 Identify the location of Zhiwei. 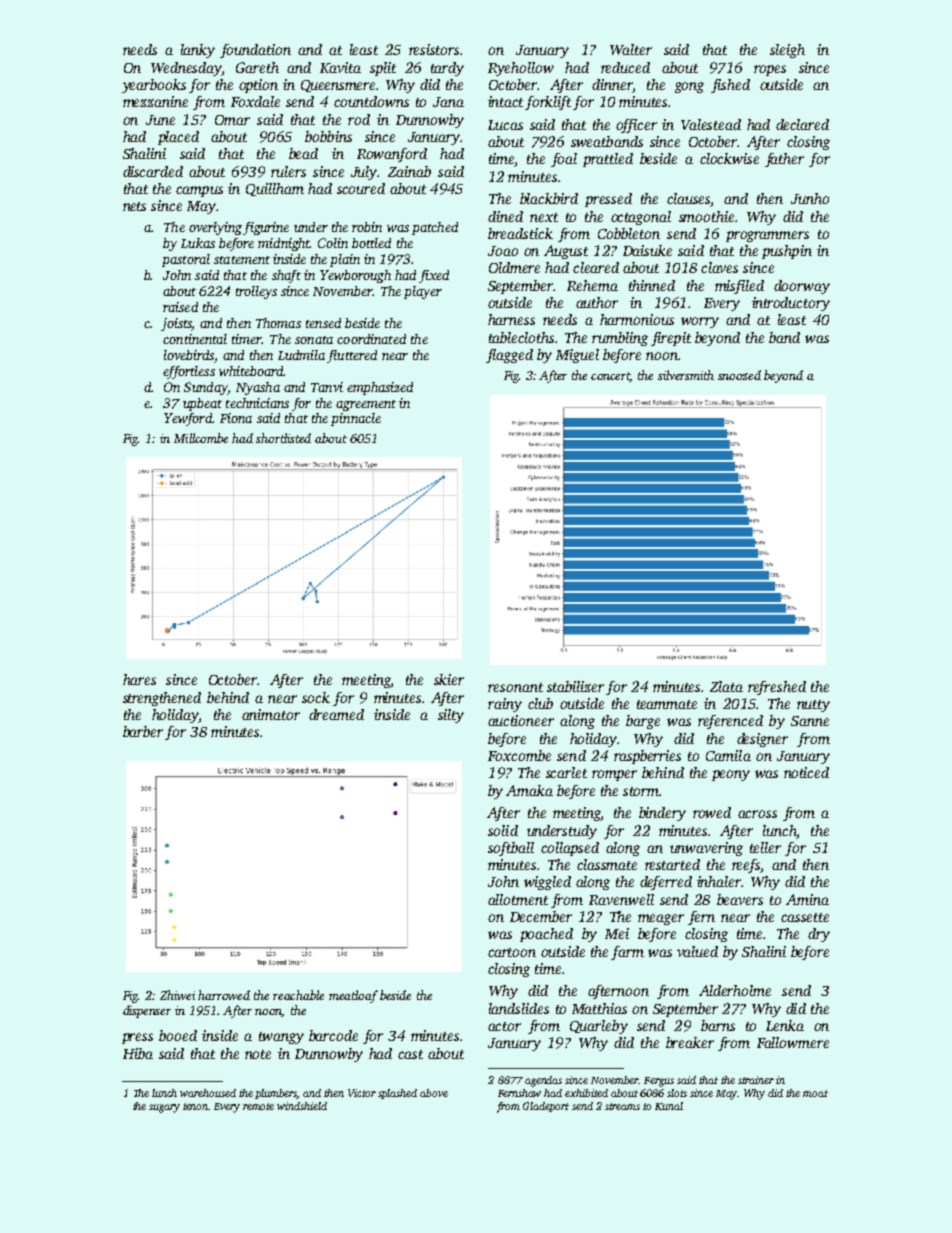
(177, 995).
